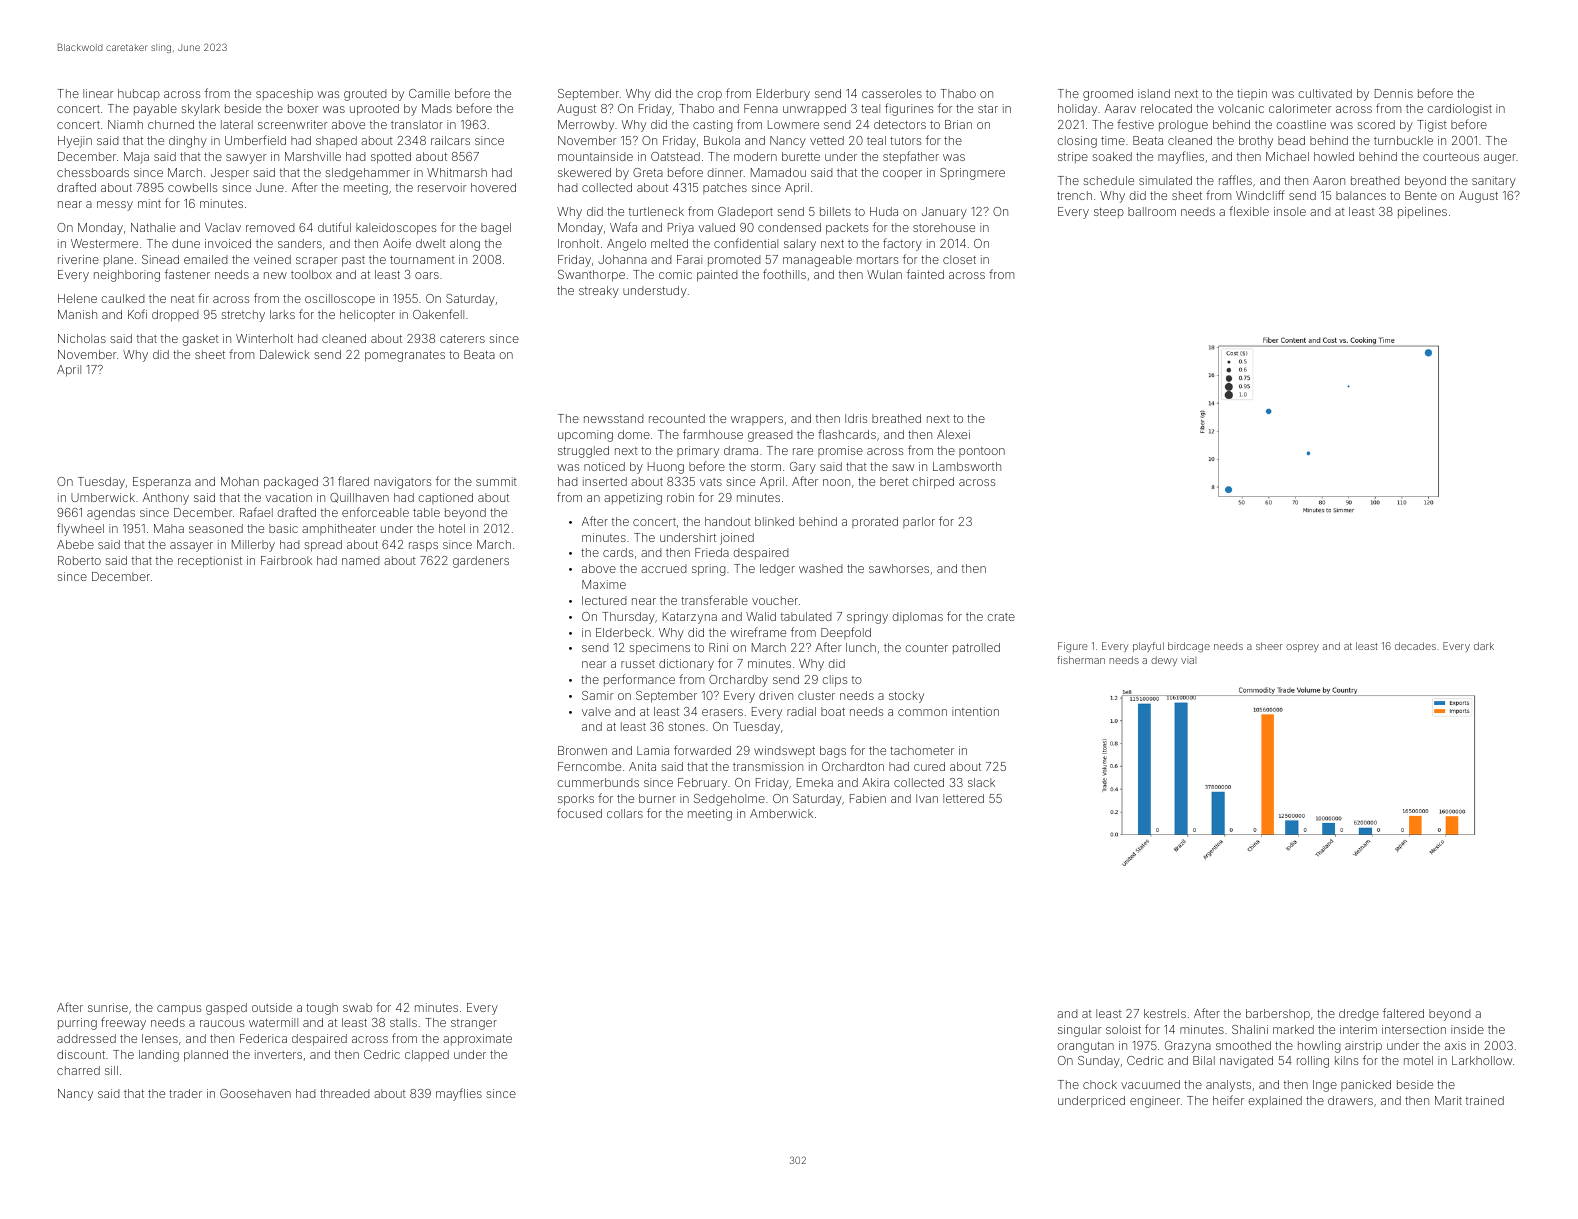 This document has width=1578, height=1219. What do you see at coordinates (345, 1093) in the document?
I see `threaded` at bounding box center [345, 1093].
